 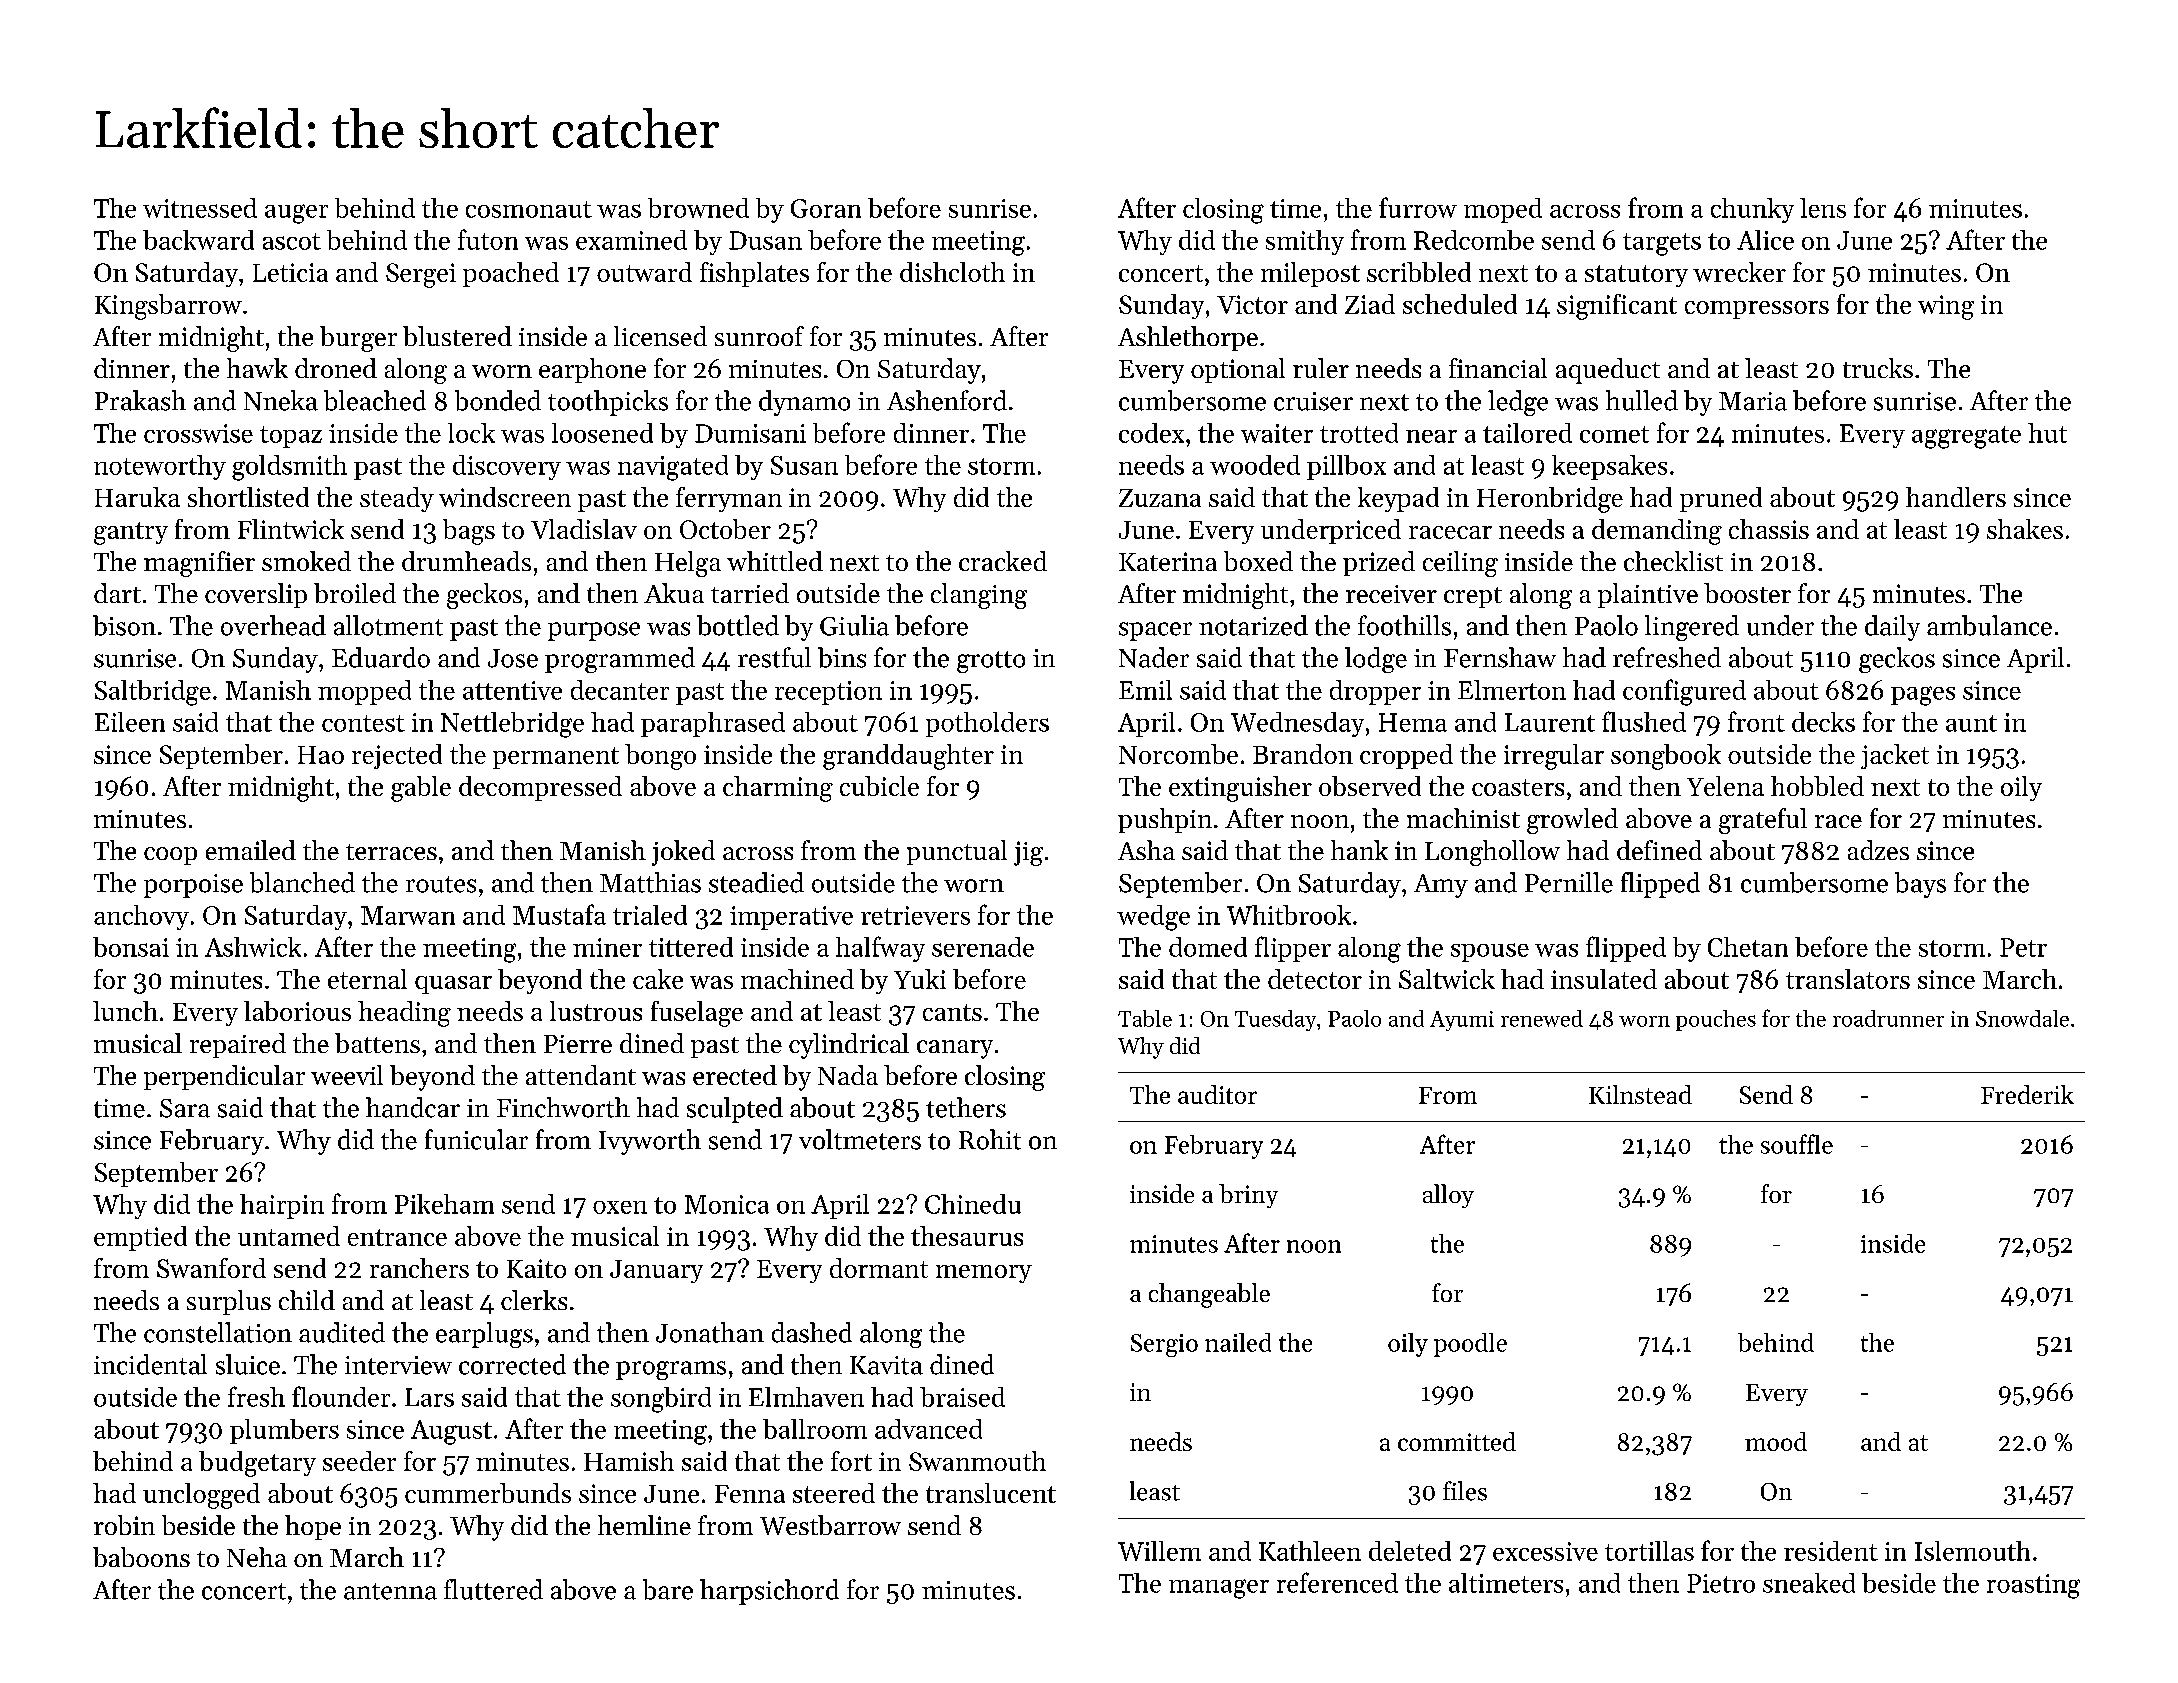 I want to click on dormant, so click(x=879, y=1268).
